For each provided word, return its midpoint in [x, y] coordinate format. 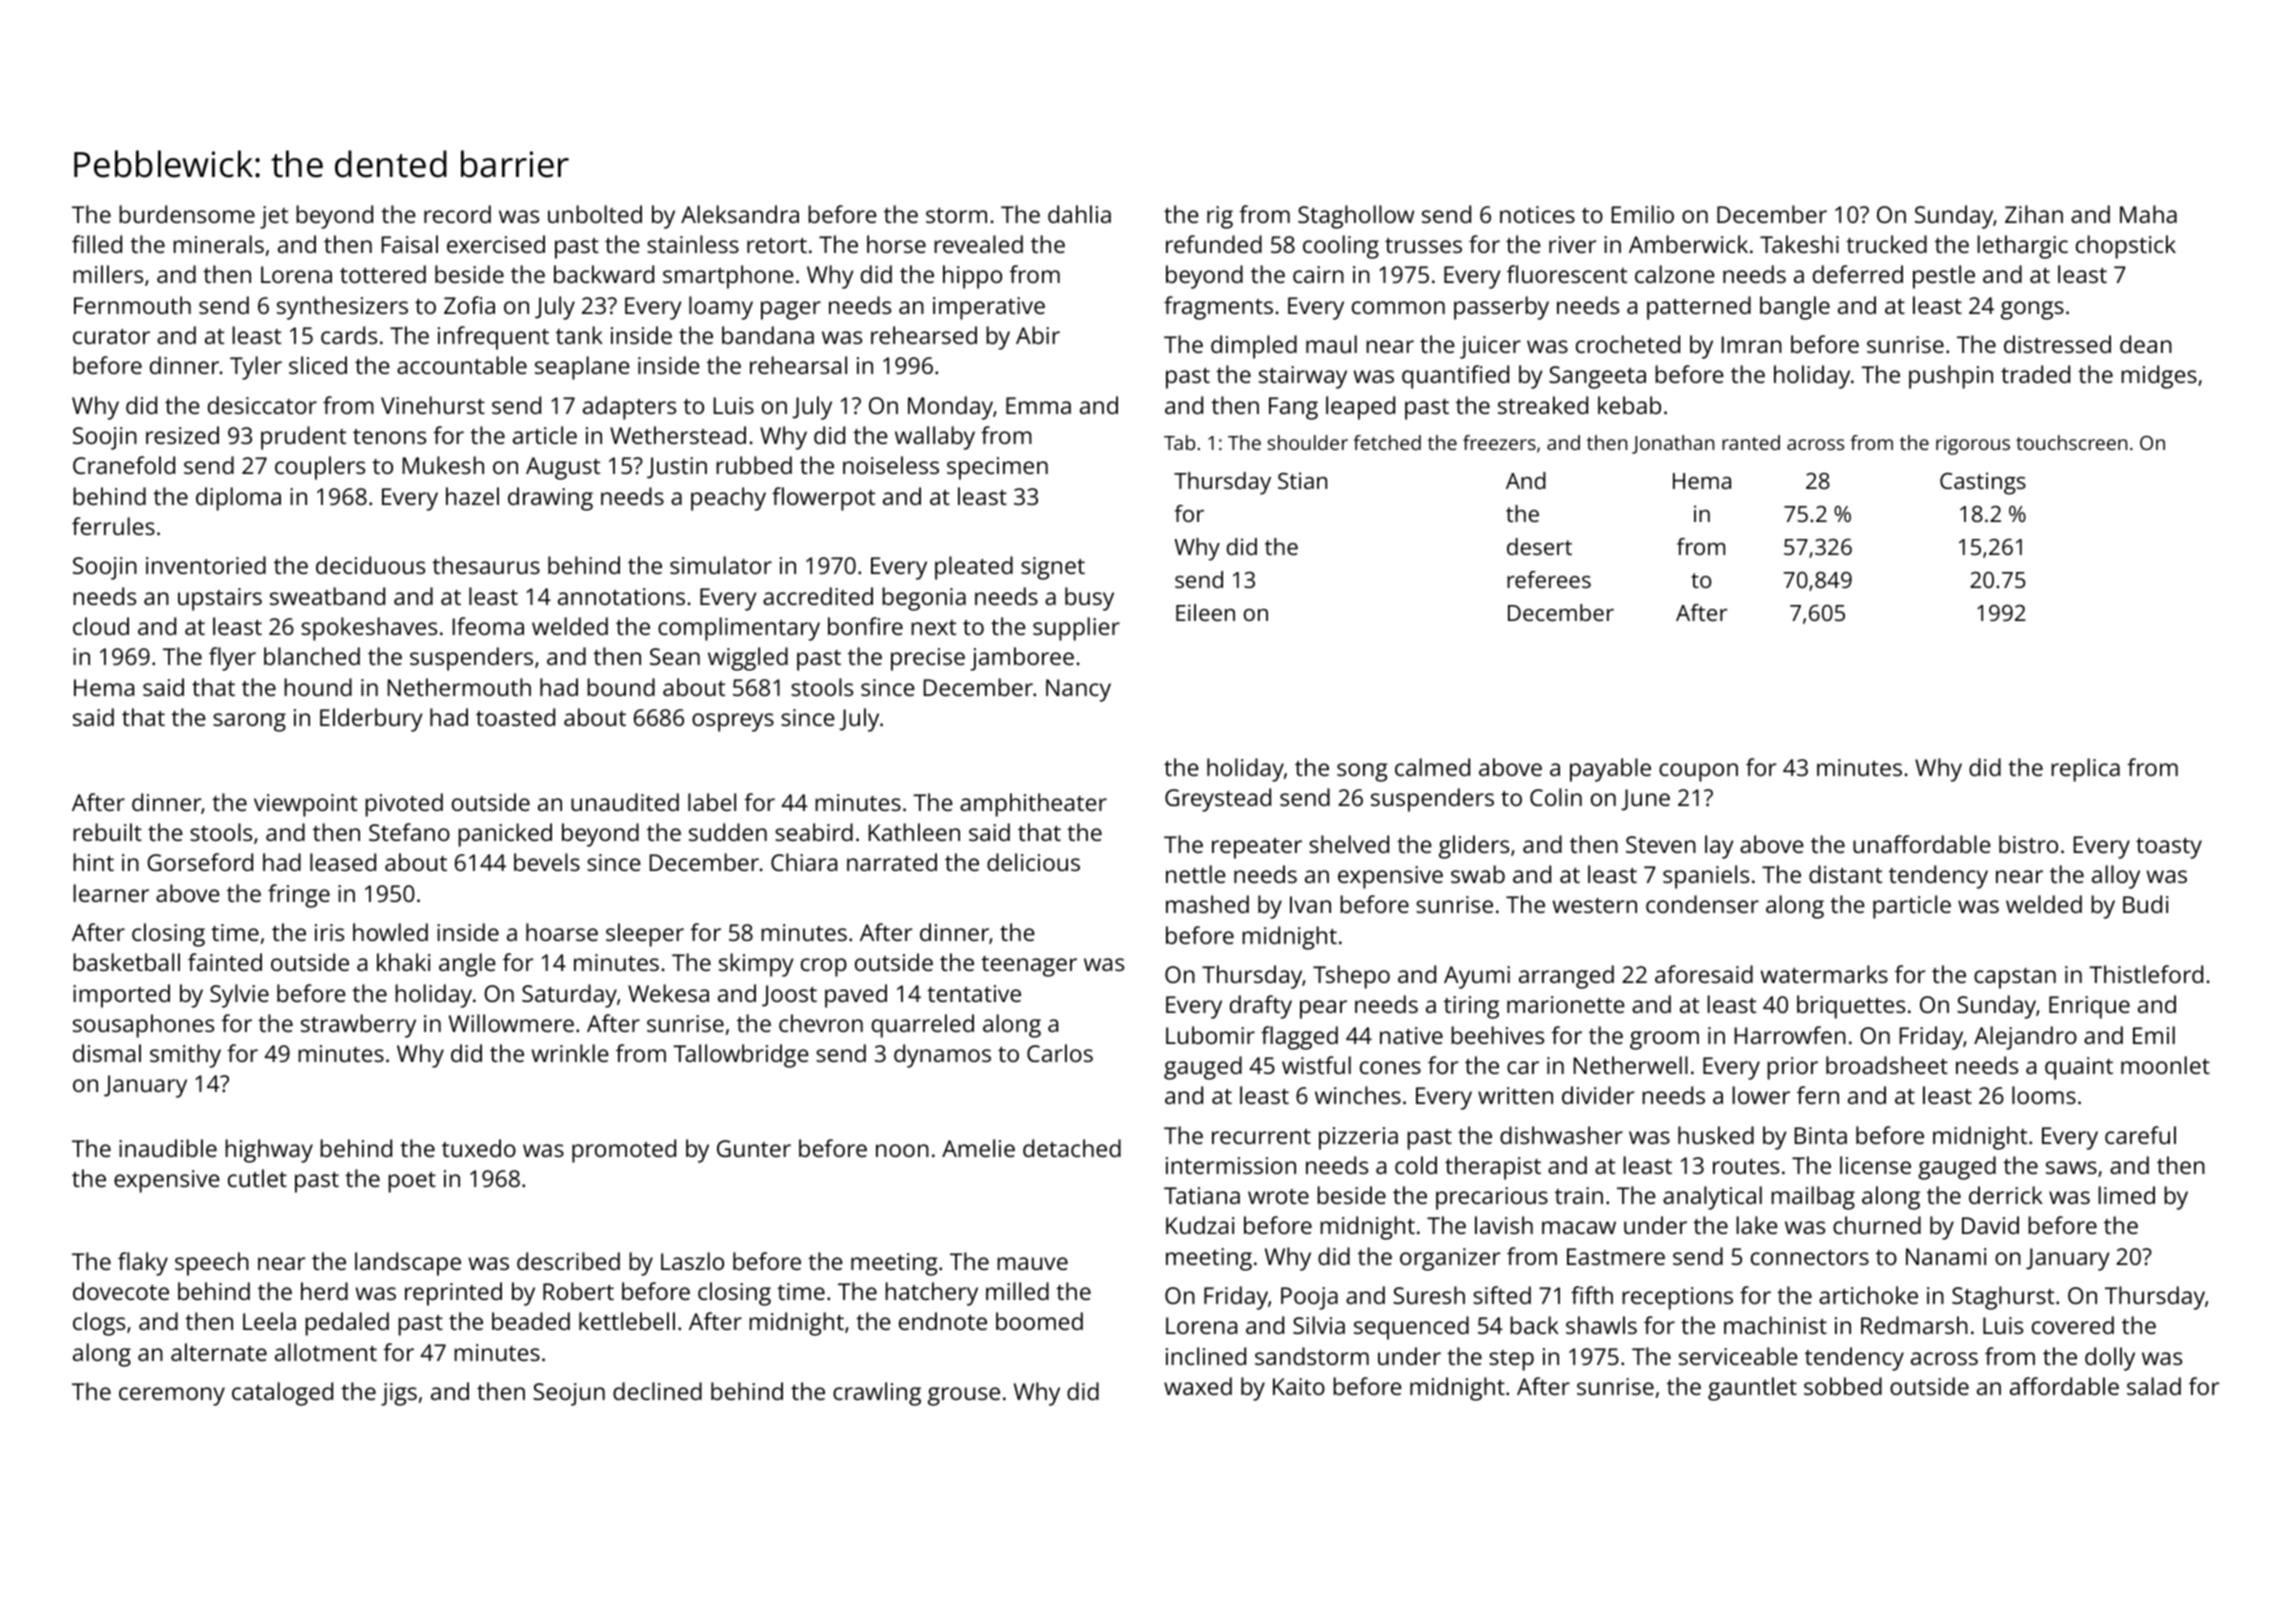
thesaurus [486, 565]
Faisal [410, 244]
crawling [877, 1394]
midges [2159, 377]
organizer [1450, 1259]
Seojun [569, 1394]
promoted [624, 1151]
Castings [1983, 483]
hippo [972, 277]
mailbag [1813, 1198]
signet [1053, 568]
